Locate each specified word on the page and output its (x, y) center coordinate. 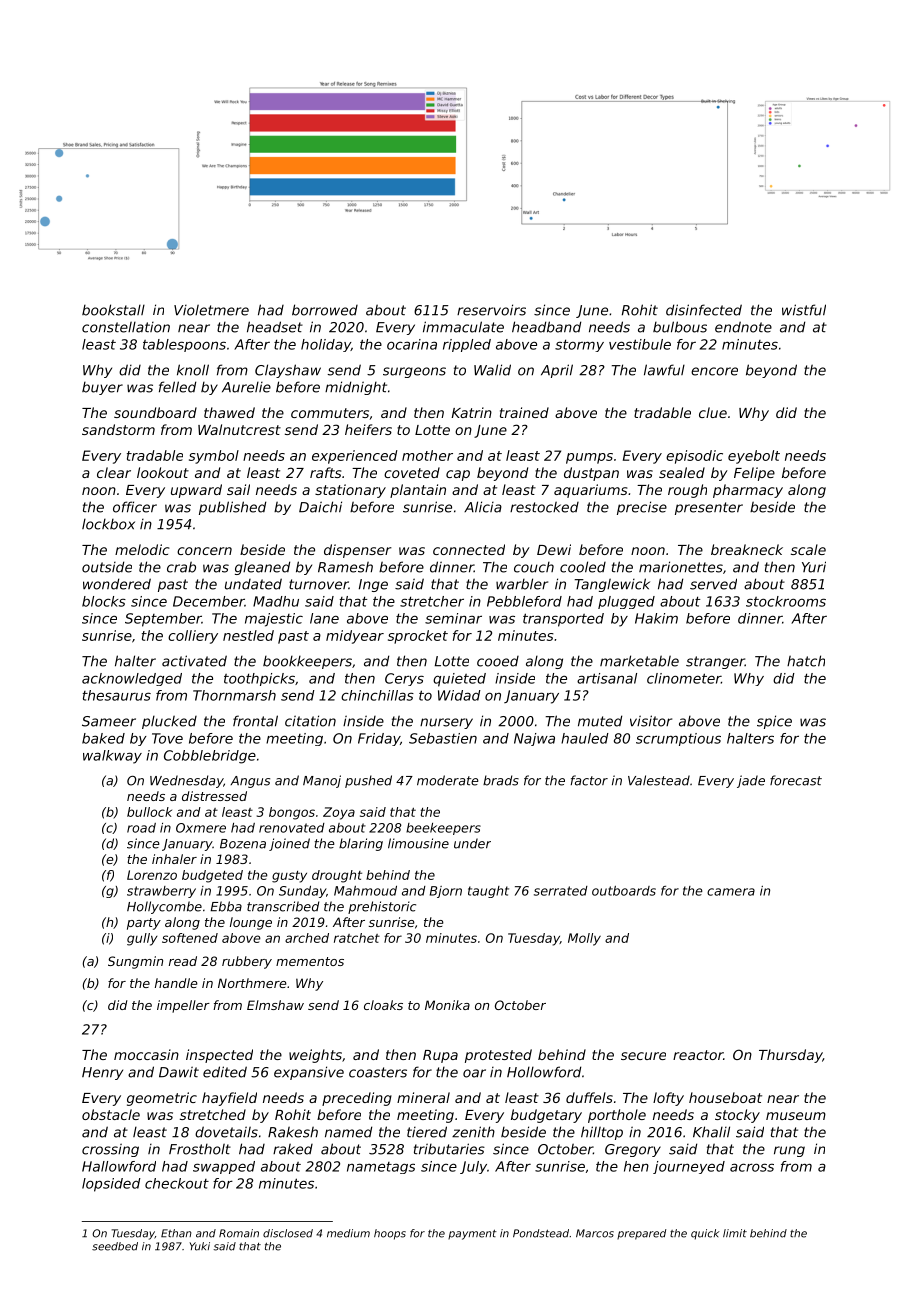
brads (501, 780)
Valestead (659, 780)
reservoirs (491, 310)
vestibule (640, 344)
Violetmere (211, 310)
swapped (224, 1167)
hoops (390, 1234)
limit (735, 1233)
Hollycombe (164, 907)
